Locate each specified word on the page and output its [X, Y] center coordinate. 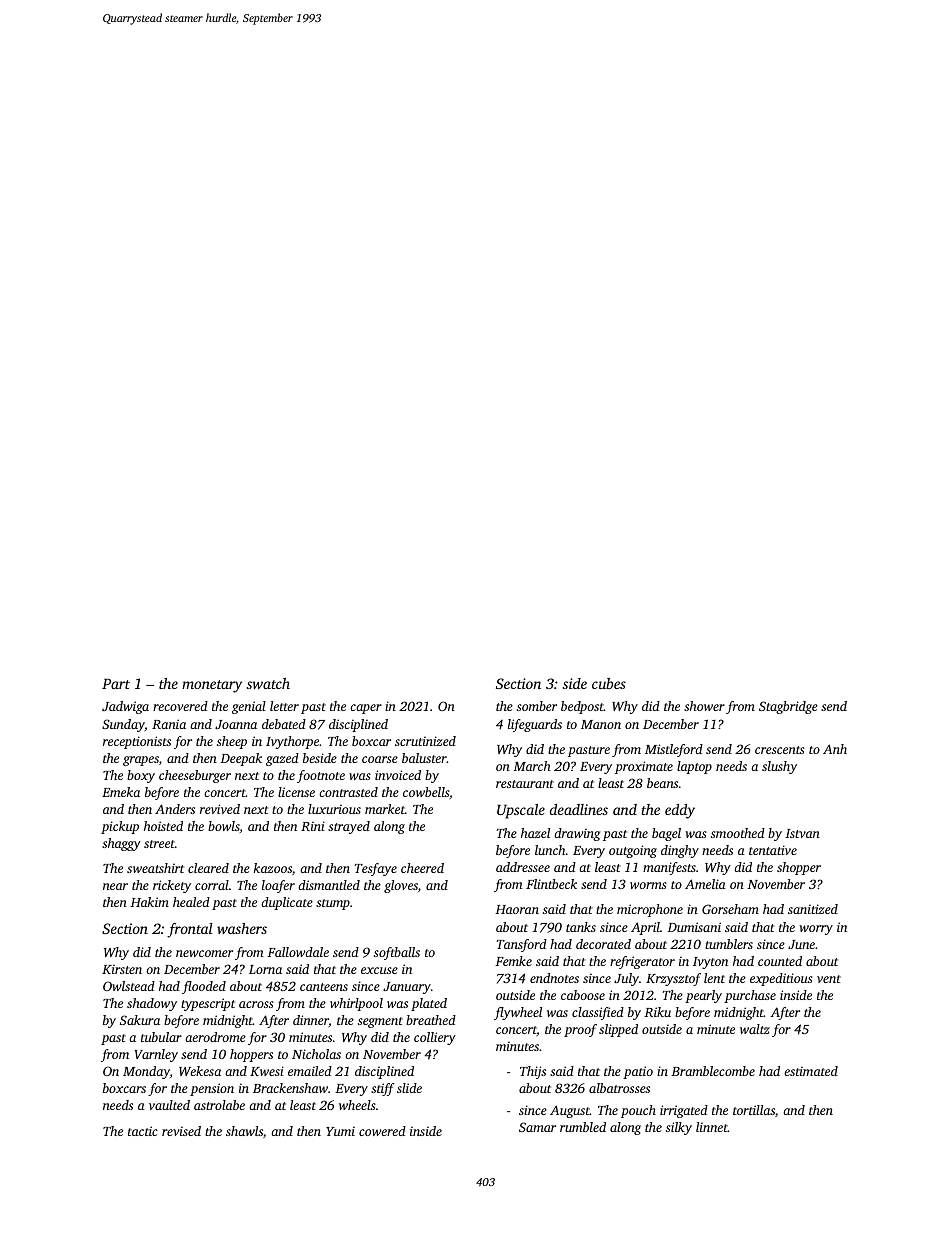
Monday [146, 1072]
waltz [755, 1029]
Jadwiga [125, 707]
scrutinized [425, 741]
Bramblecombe [713, 1071]
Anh [835, 749]
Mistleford [674, 750]
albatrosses [619, 1088]
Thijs [533, 1072]
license [296, 792]
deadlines [579, 809]
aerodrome [215, 1037]
